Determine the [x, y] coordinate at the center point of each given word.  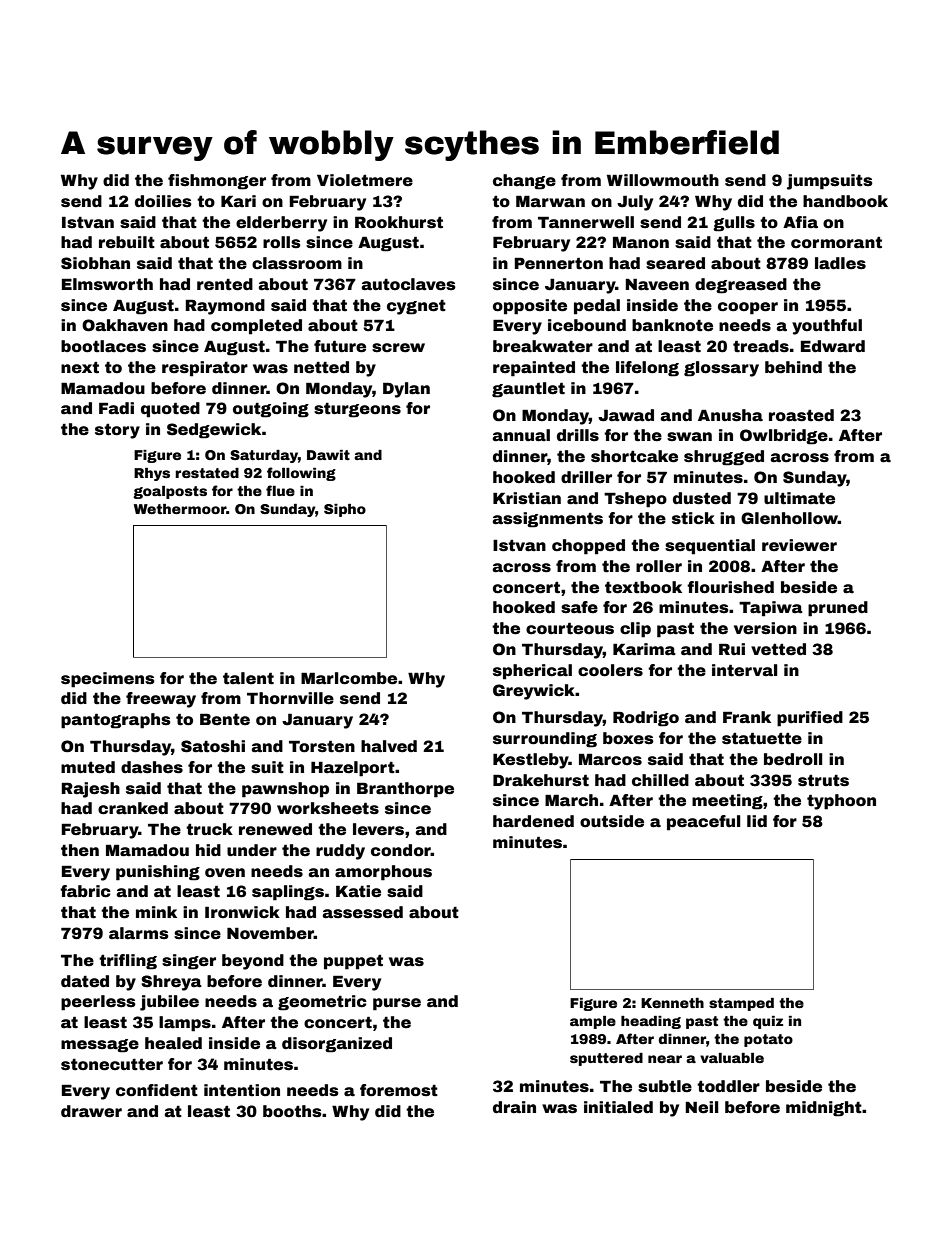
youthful [827, 327]
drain [514, 1107]
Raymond [225, 307]
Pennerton [558, 263]
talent [248, 678]
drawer [91, 1111]
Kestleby [531, 761]
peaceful [703, 823]
